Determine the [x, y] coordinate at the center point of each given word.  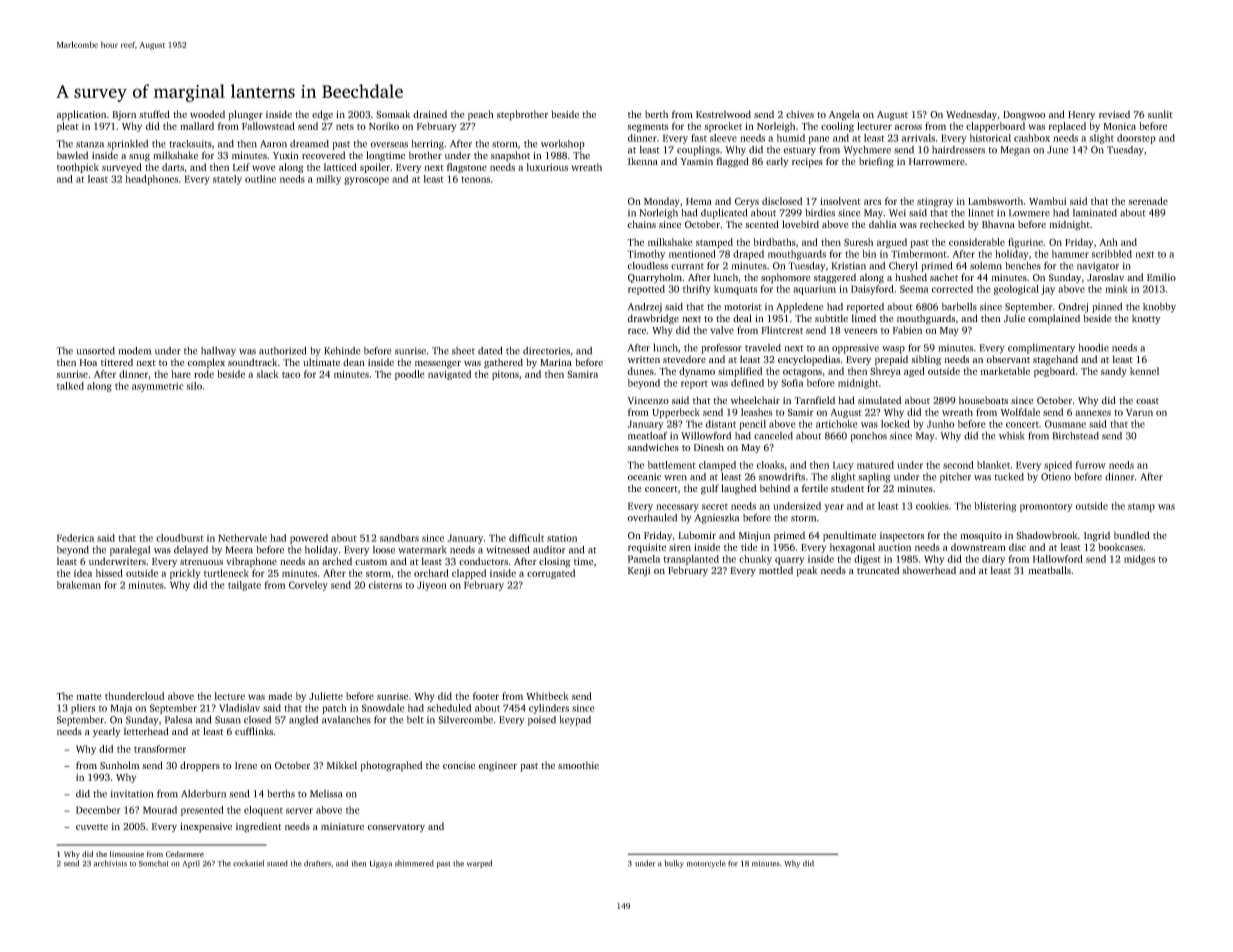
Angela [844, 115]
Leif [241, 167]
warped [479, 864]
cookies [932, 506]
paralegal [130, 551]
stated [277, 863]
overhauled [652, 518]
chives [800, 114]
